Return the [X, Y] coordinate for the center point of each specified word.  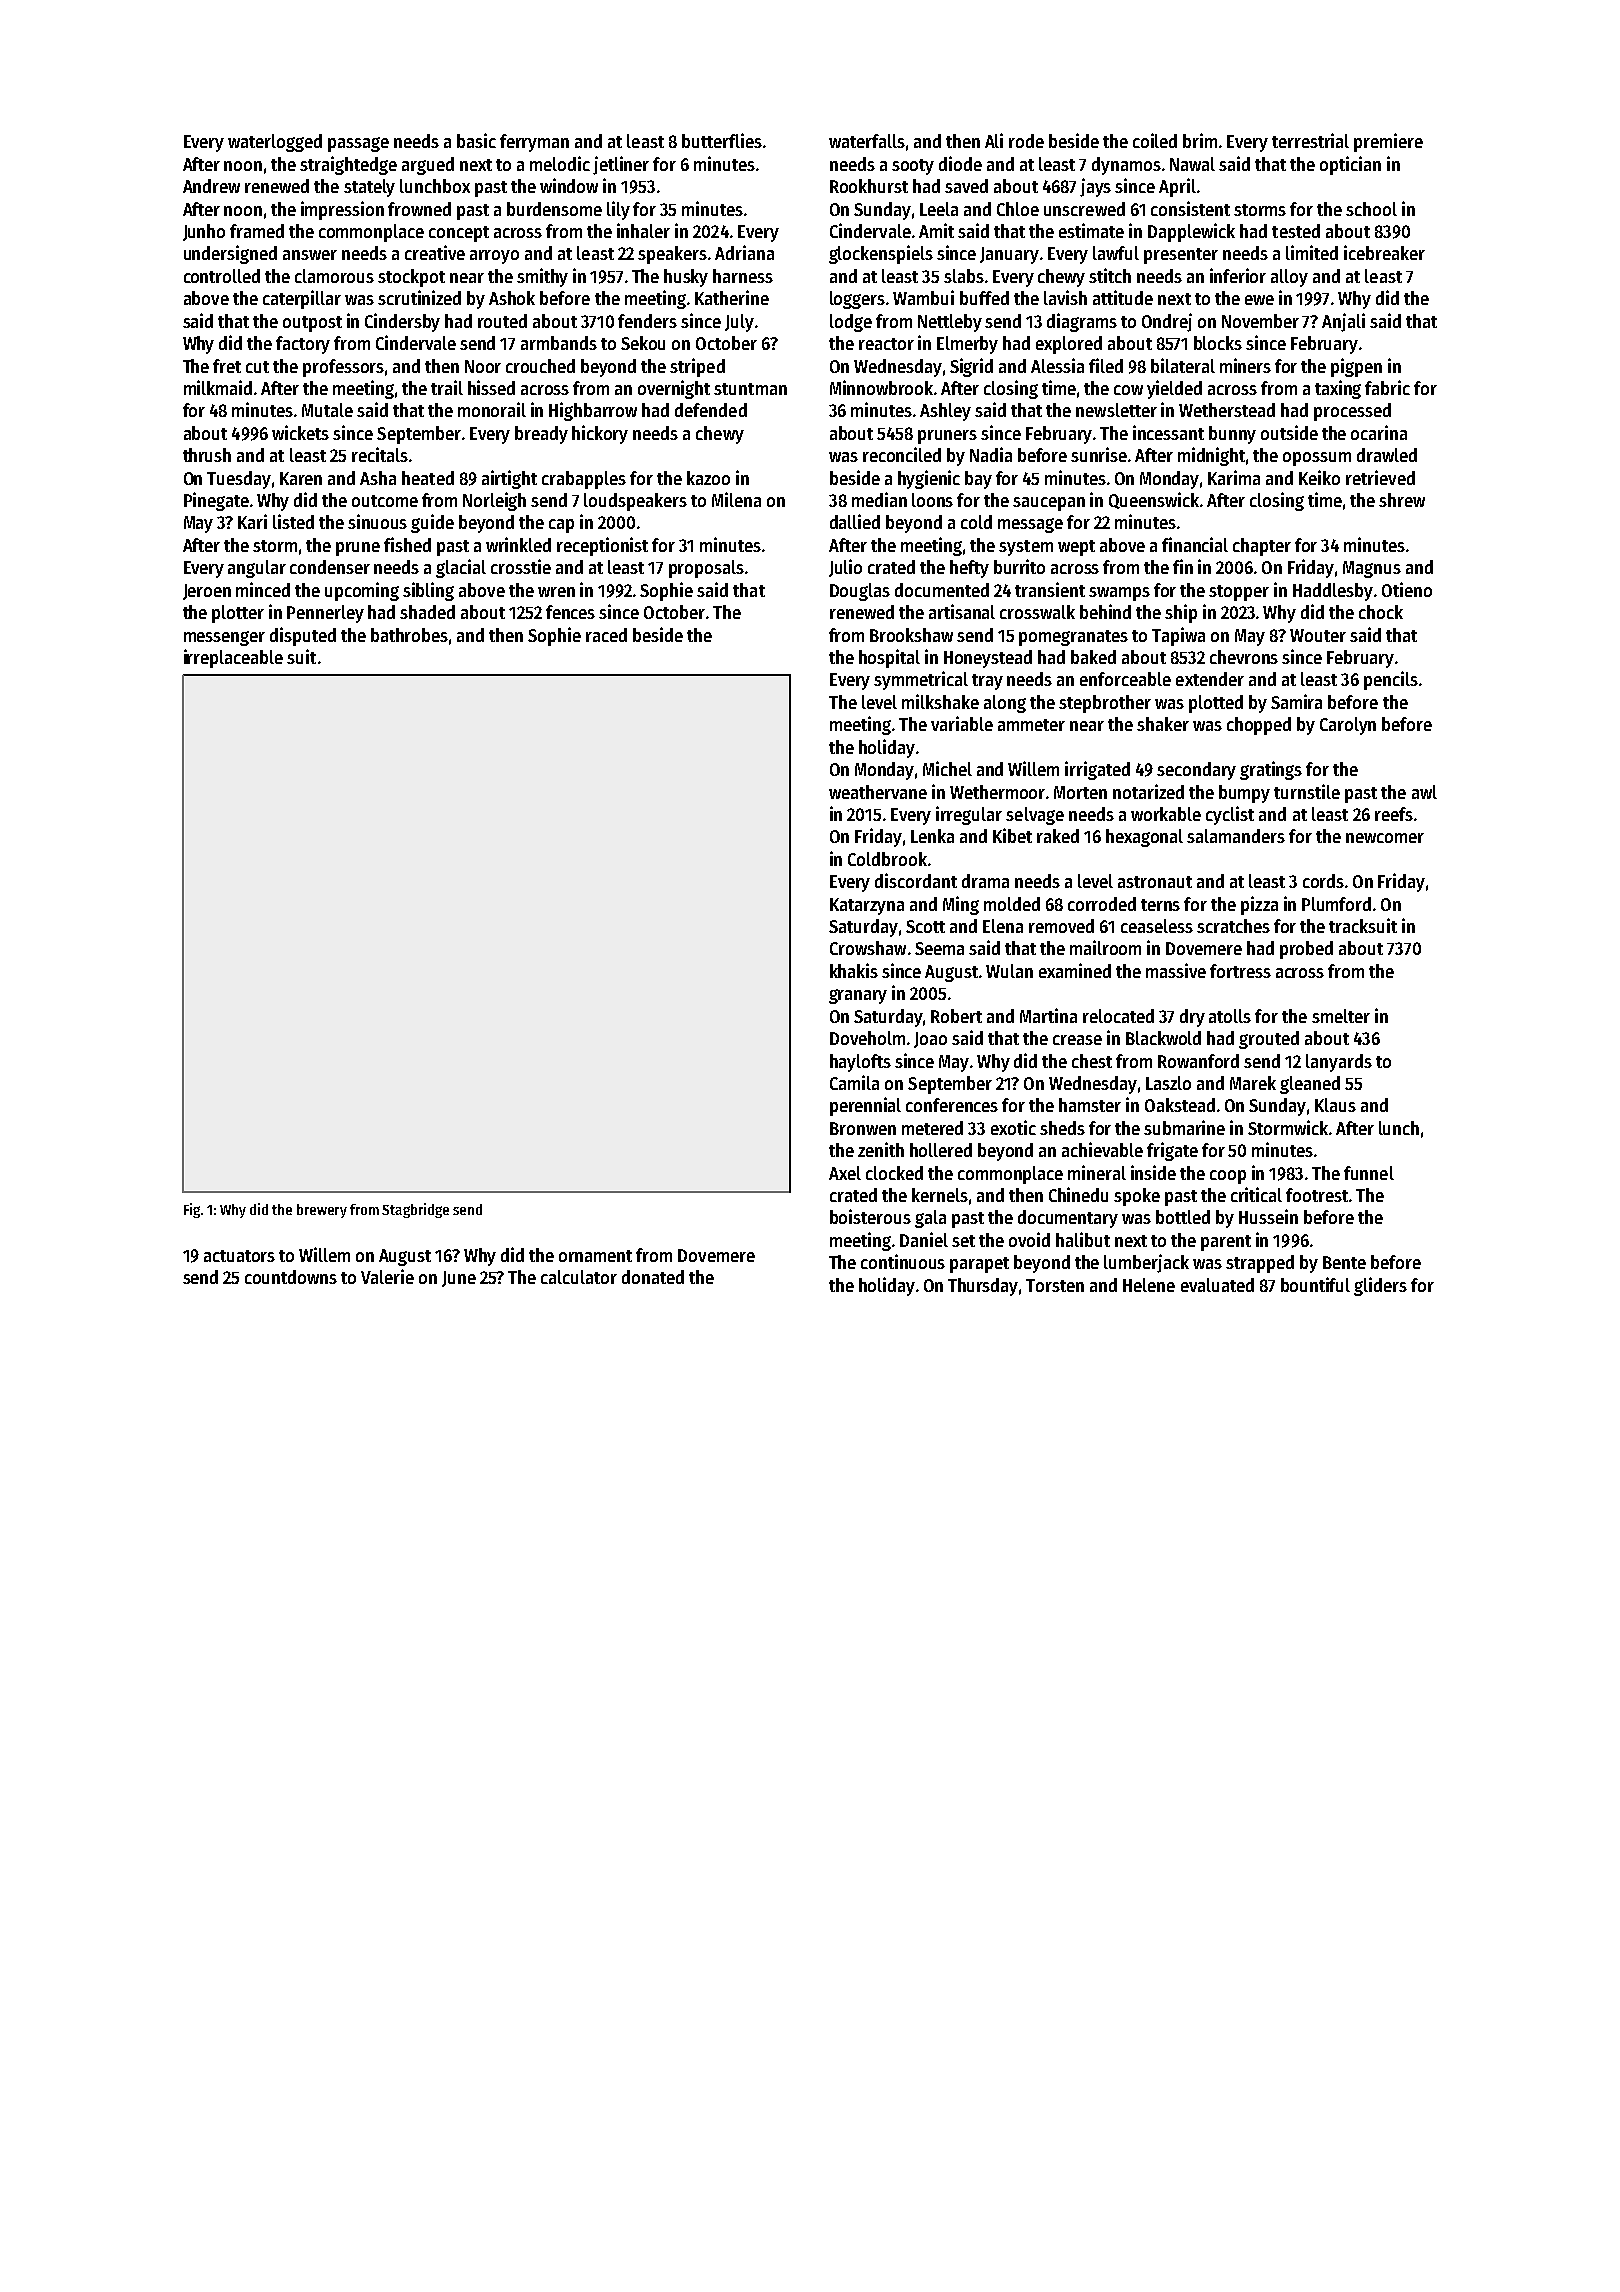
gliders [1380, 1286]
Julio [845, 568]
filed [1106, 365]
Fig [192, 1210]
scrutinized [419, 297]
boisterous [870, 1216]
